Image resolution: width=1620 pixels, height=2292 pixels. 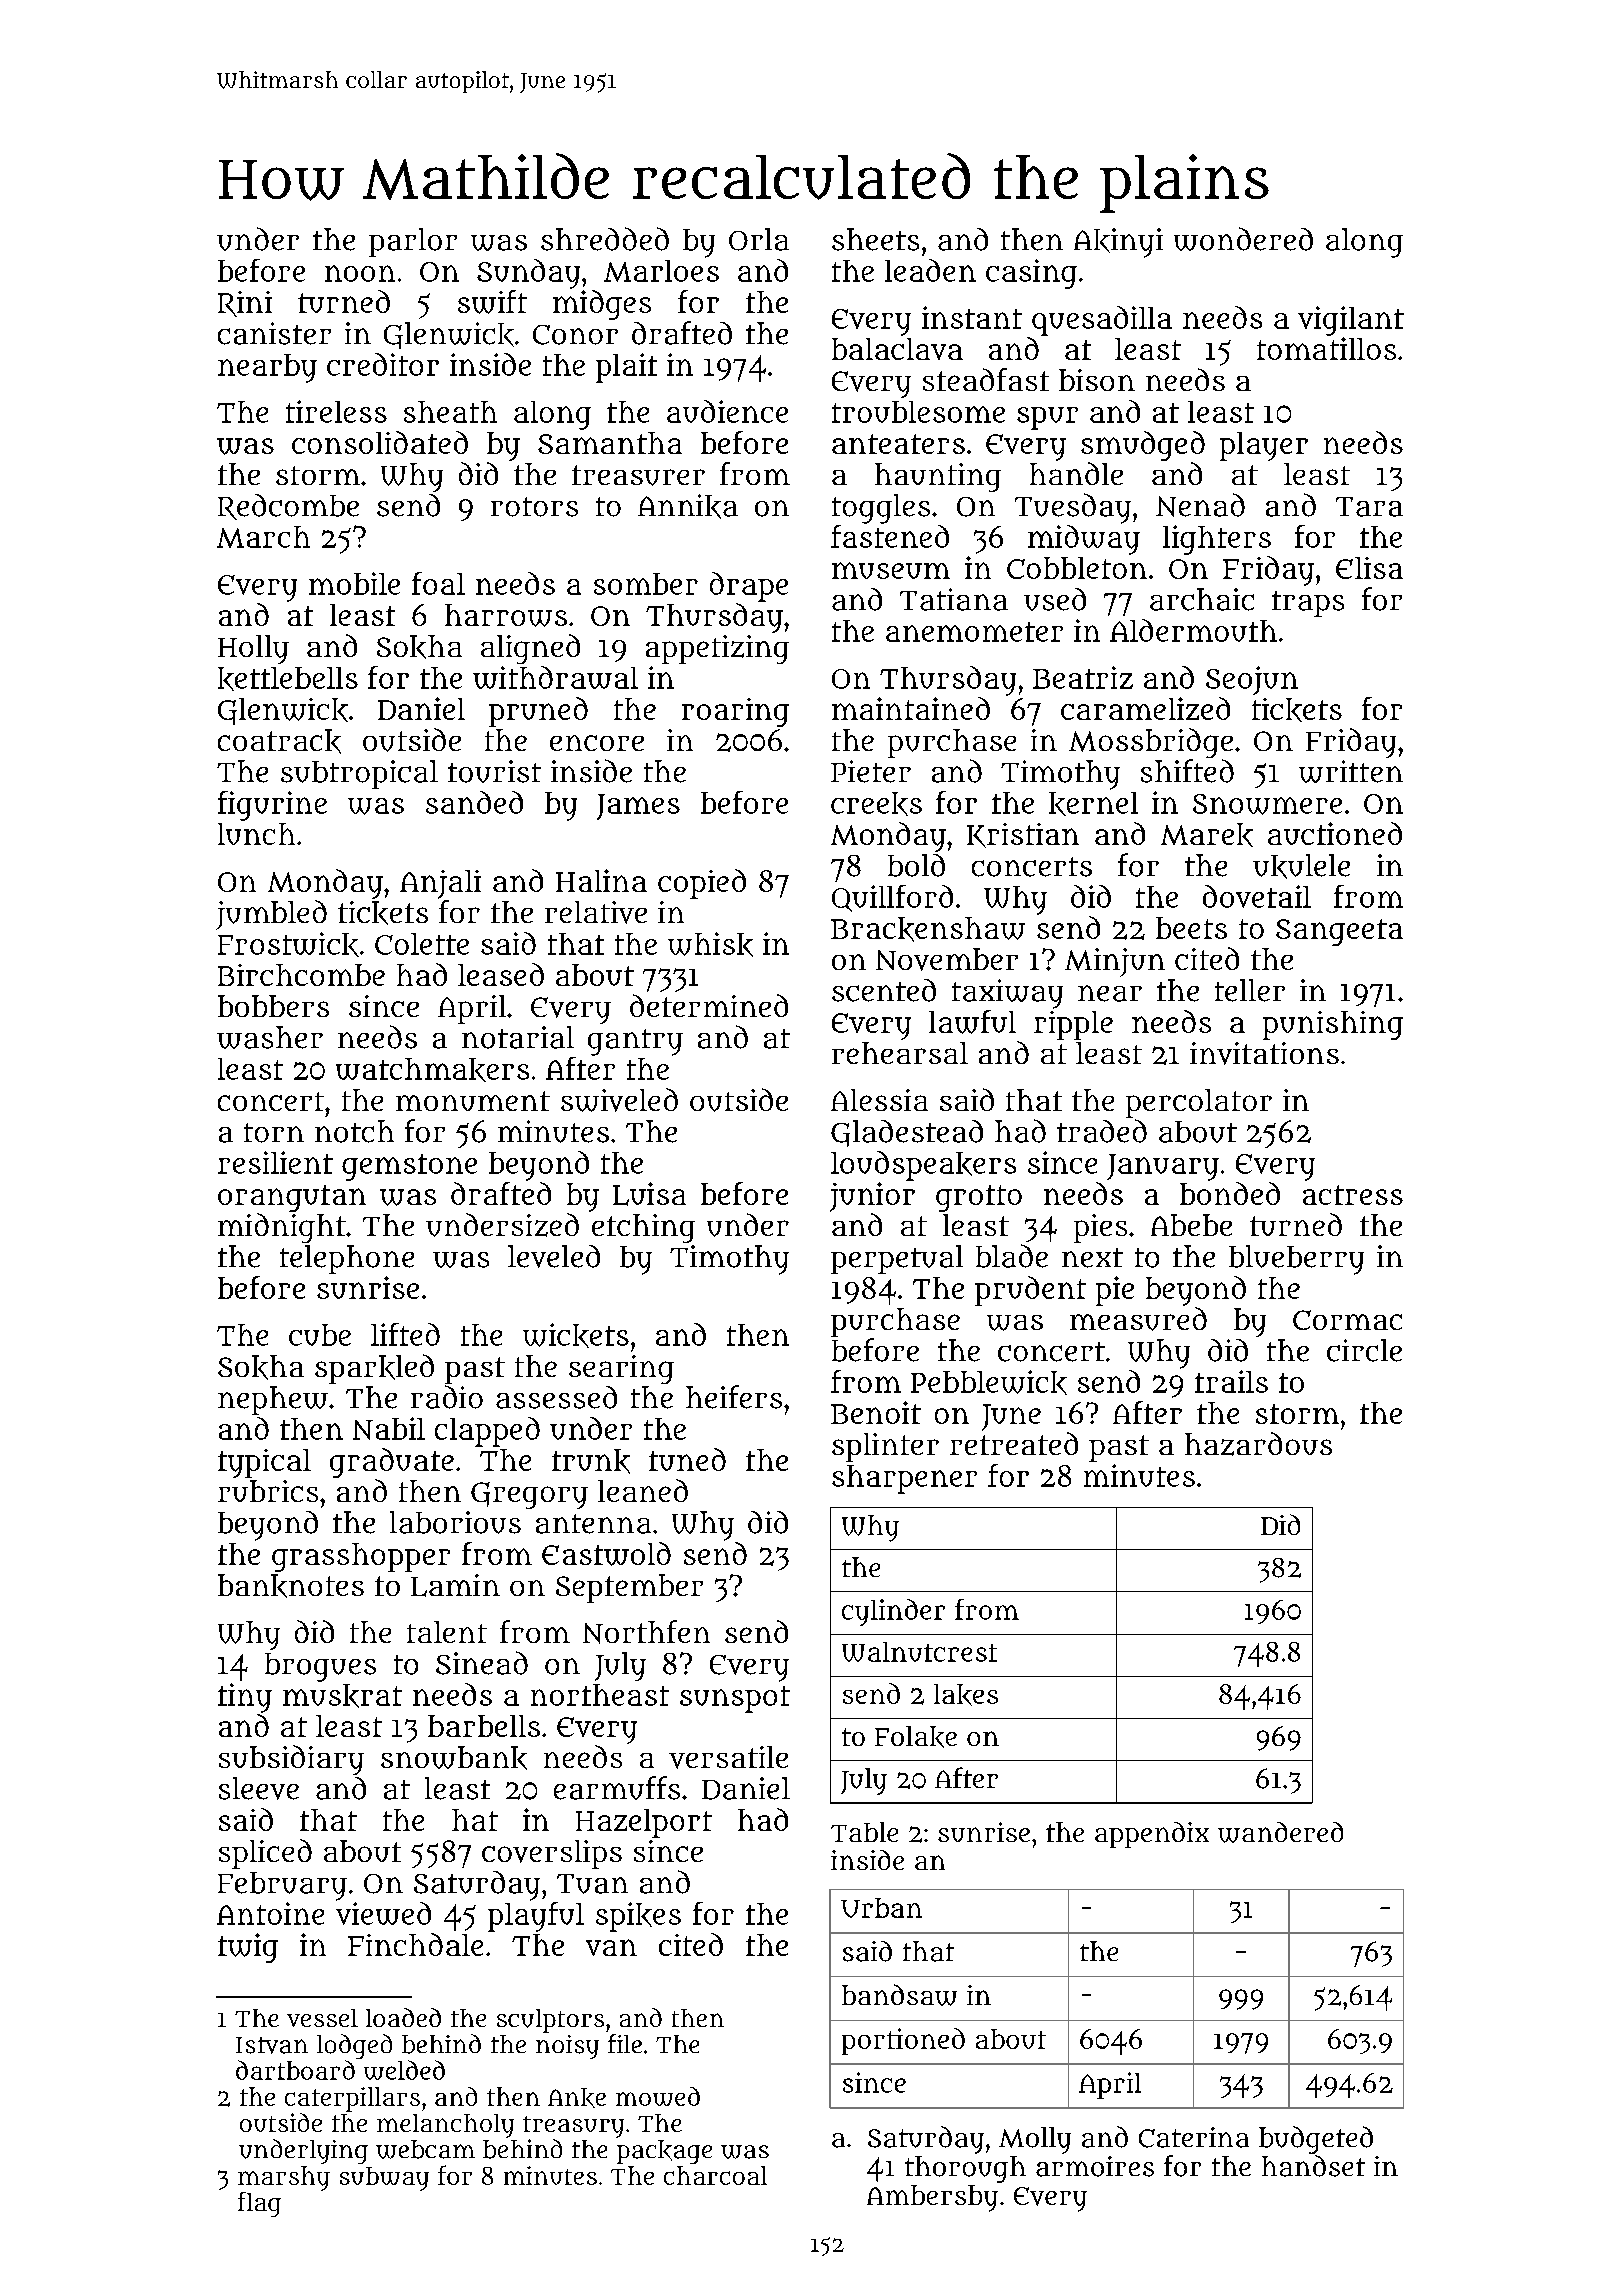 What do you see at coordinates (728, 1757) in the document?
I see `versatile` at bounding box center [728, 1757].
